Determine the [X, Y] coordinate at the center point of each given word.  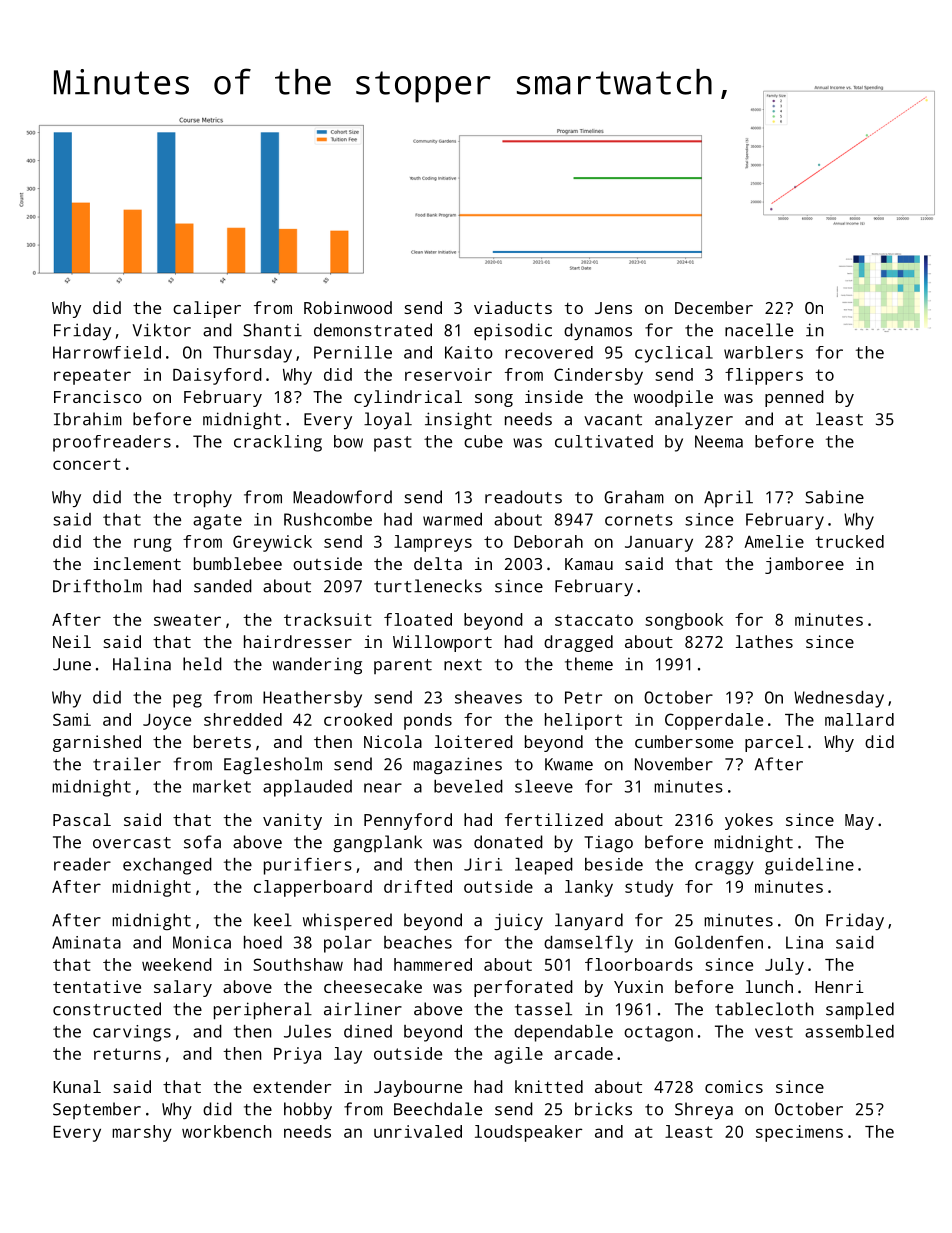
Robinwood [348, 307]
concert [87, 464]
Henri [839, 986]
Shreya [704, 1110]
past [392, 444]
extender [292, 1086]
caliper [207, 309]
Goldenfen [719, 942]
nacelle [759, 330]
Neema [719, 441]
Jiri [483, 864]
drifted [418, 886]
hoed [263, 942]
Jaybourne [418, 1088]
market [222, 786]
